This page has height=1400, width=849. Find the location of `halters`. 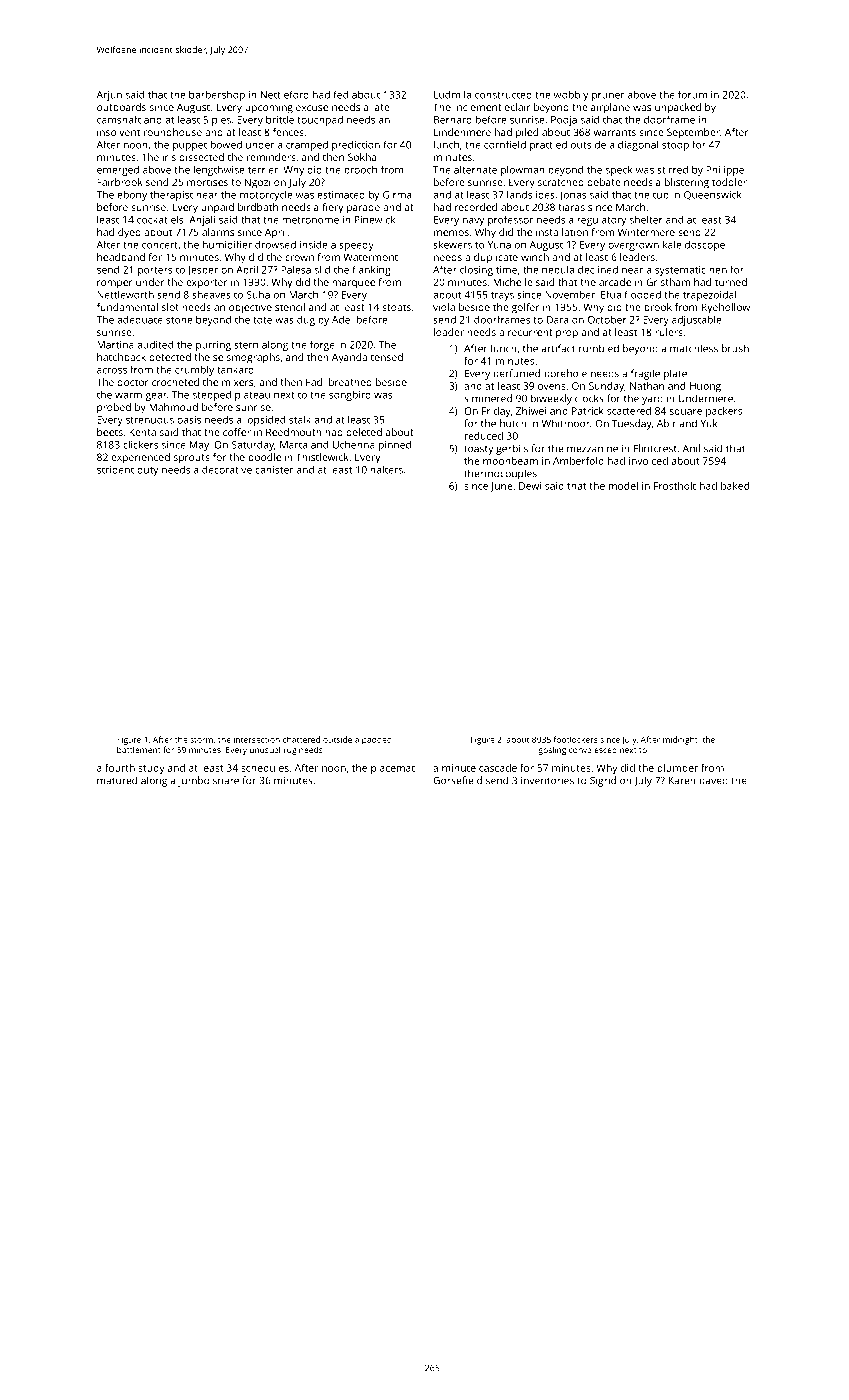

halters is located at coordinates (386, 470).
